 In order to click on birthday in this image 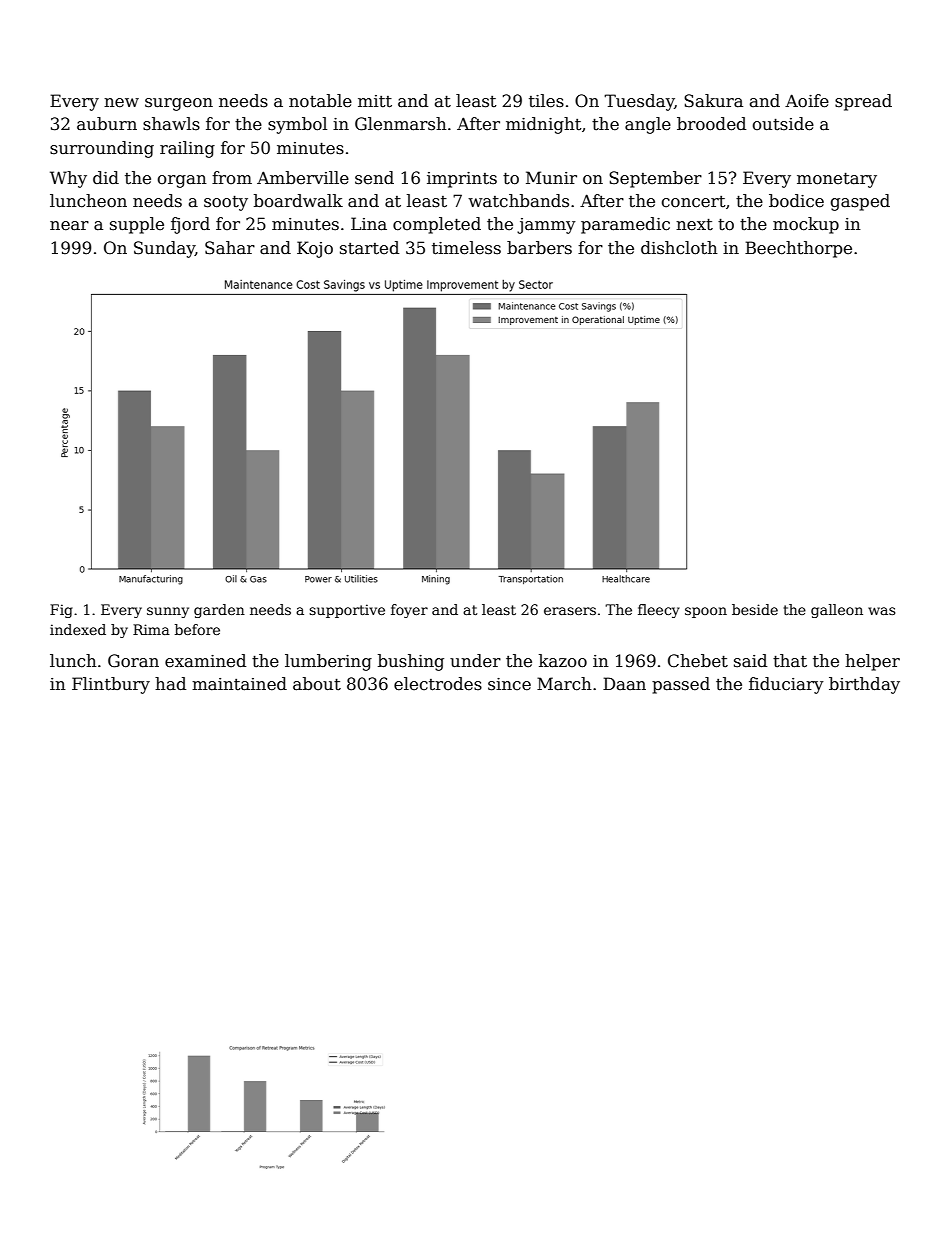, I will do `click(864, 685)`.
